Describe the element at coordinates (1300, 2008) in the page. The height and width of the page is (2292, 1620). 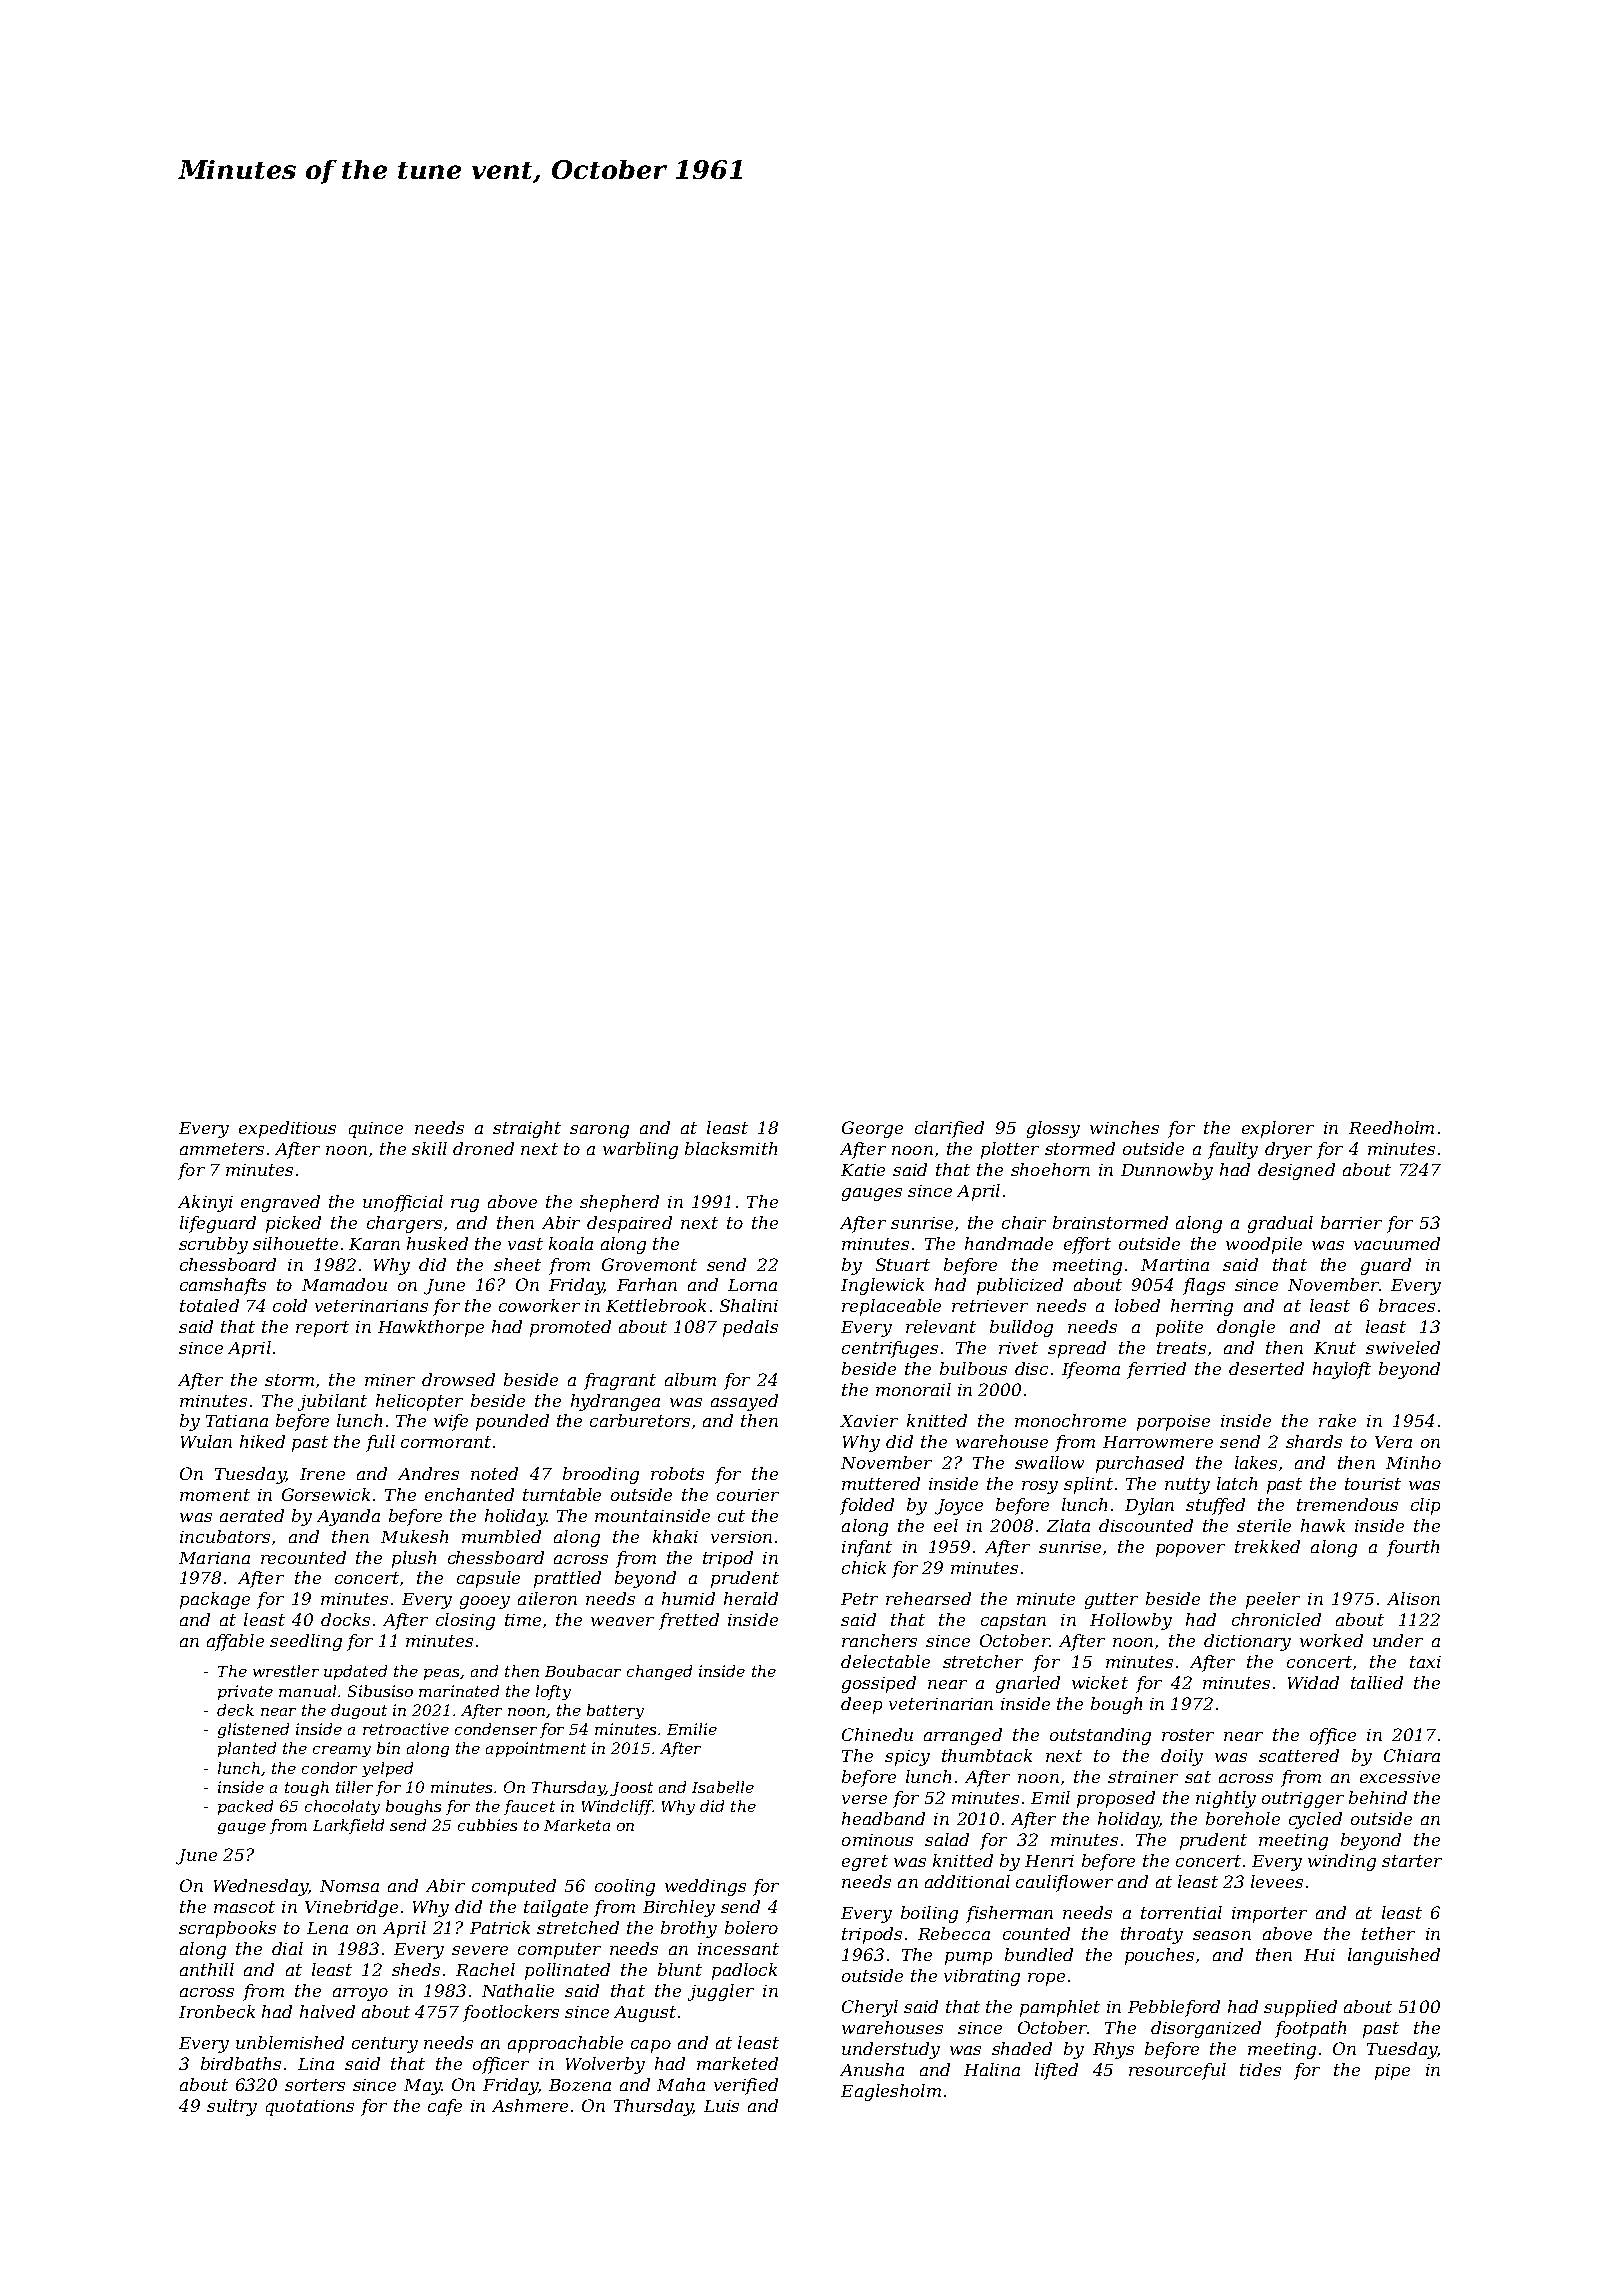
I see `supplied` at that location.
